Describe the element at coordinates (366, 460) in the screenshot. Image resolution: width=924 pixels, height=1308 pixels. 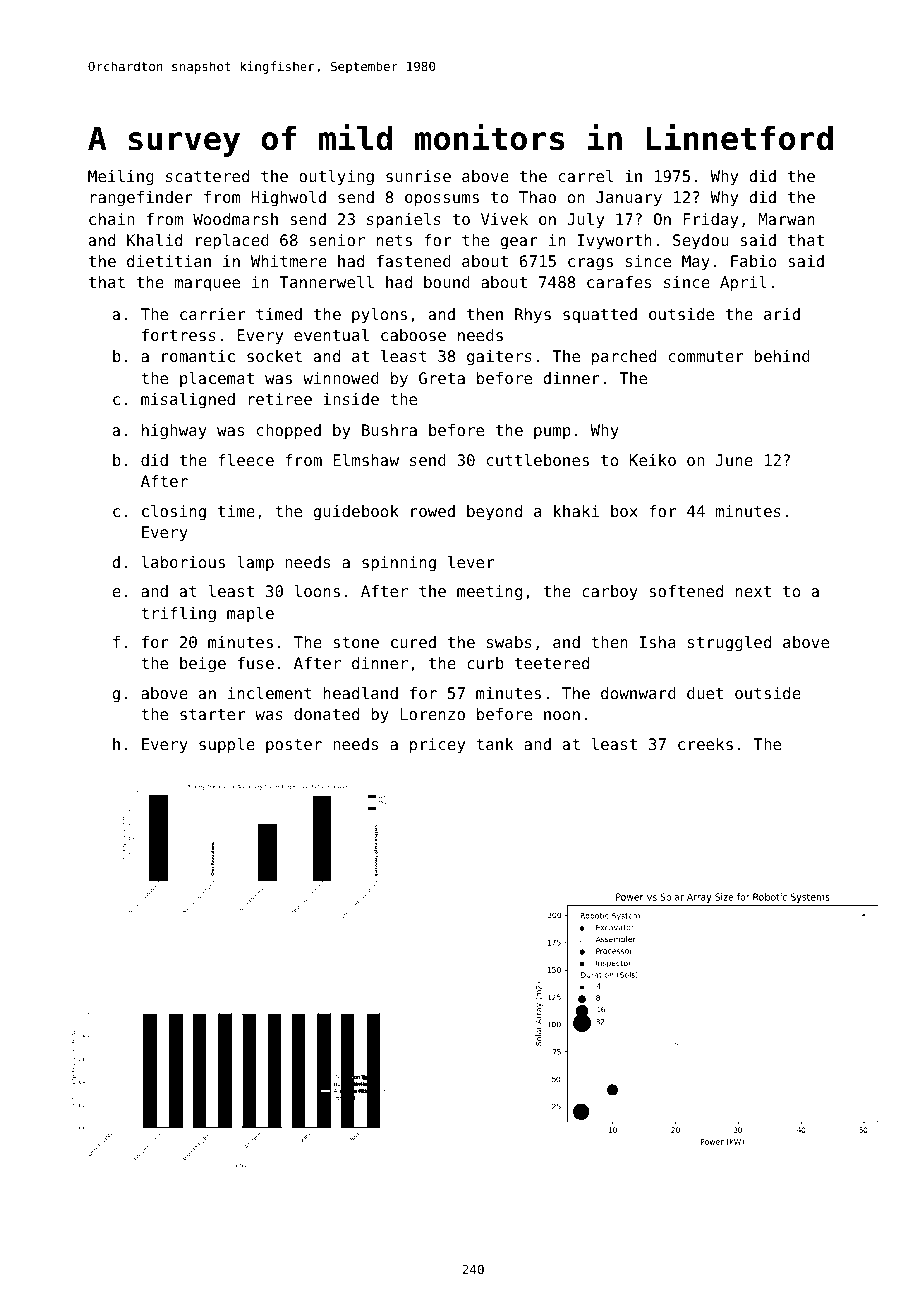
I see `Elmshaw` at that location.
